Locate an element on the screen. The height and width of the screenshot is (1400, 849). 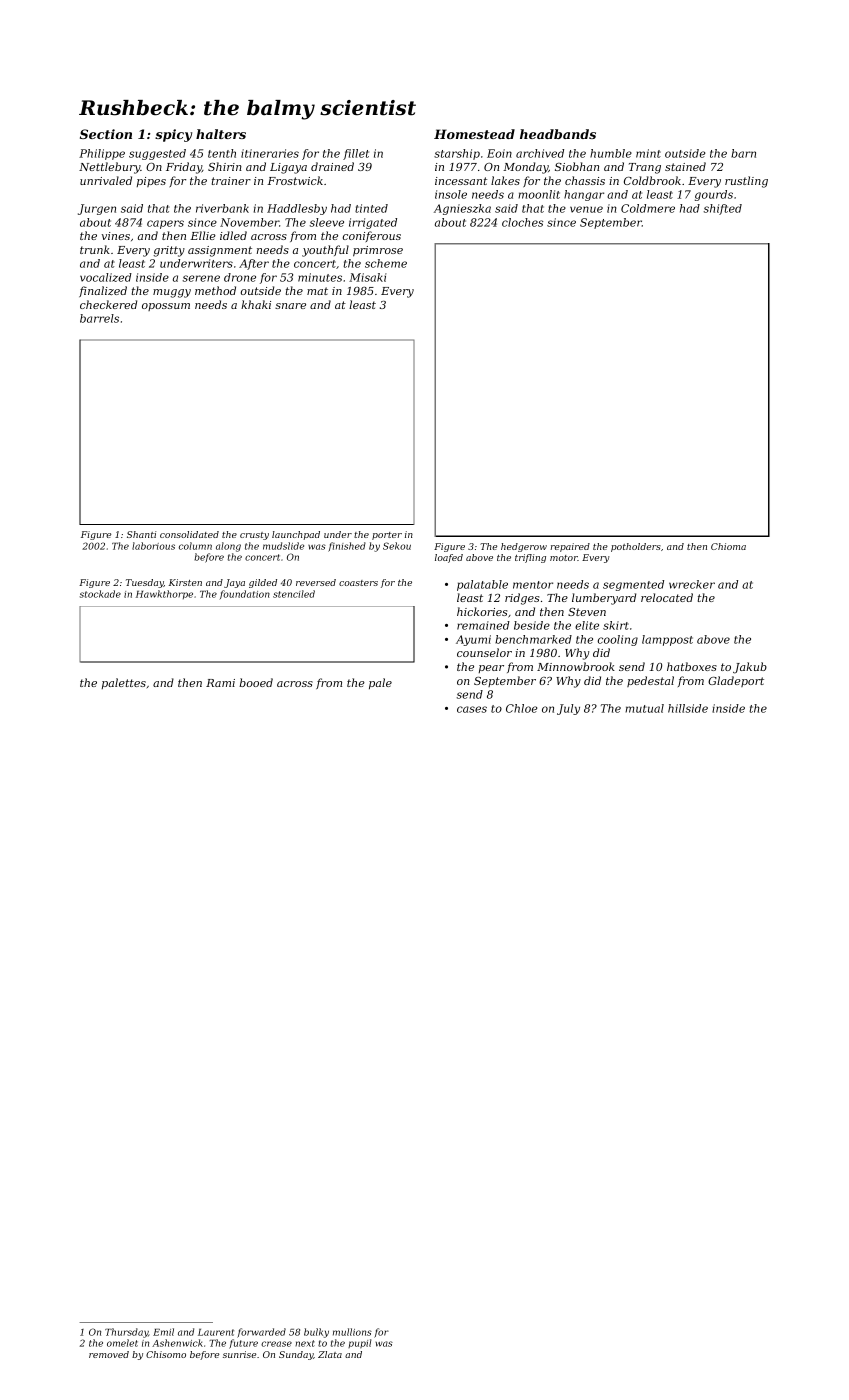
mutual is located at coordinates (644, 708).
